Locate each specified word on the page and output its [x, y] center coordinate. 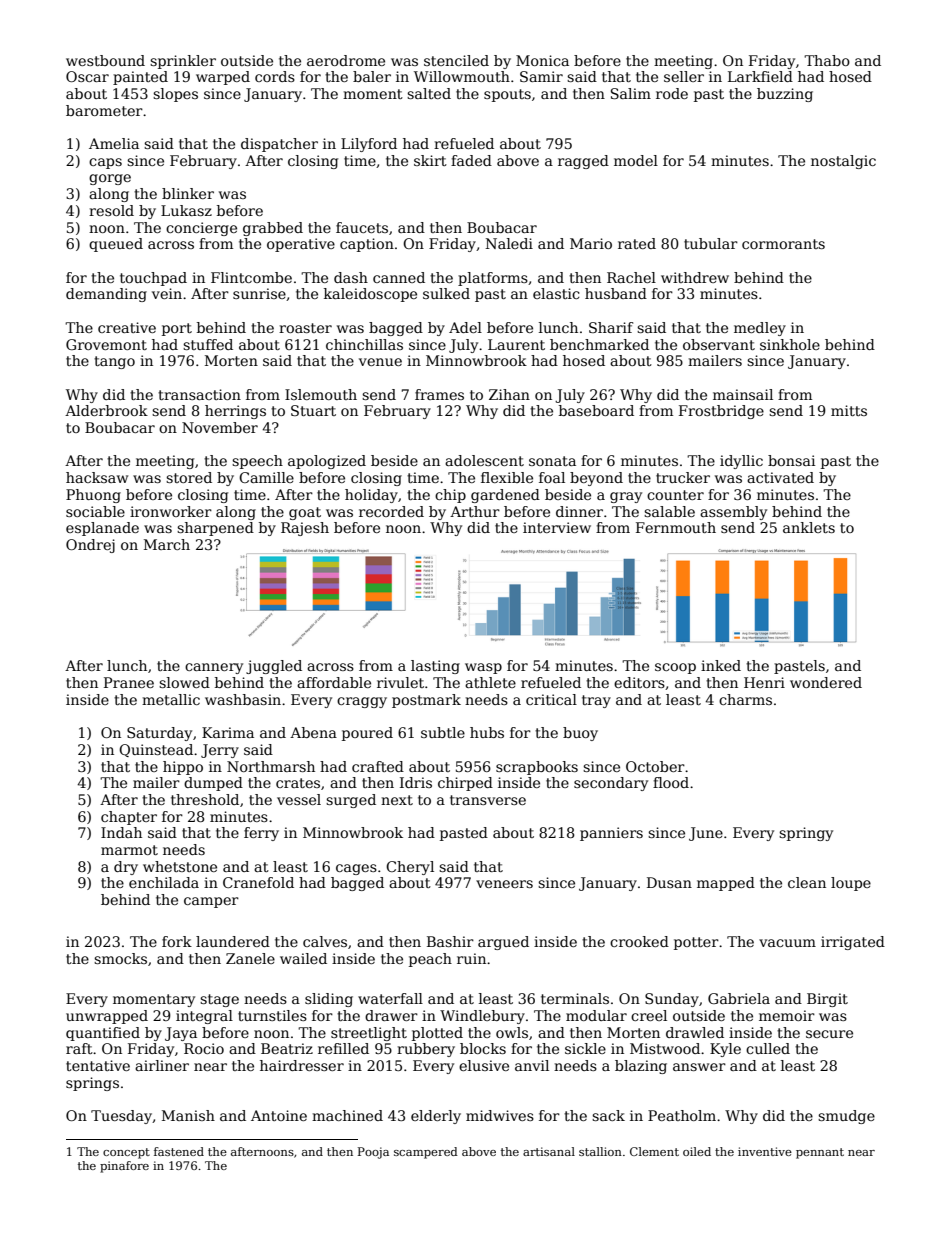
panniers [611, 834]
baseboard [596, 410]
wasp [483, 668]
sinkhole [790, 344]
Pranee [129, 682]
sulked [446, 293]
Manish [188, 1115]
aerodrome [346, 60]
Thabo [827, 60]
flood [671, 782]
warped [223, 78]
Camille [266, 477]
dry [126, 868]
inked [721, 665]
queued [116, 245]
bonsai [791, 460]
